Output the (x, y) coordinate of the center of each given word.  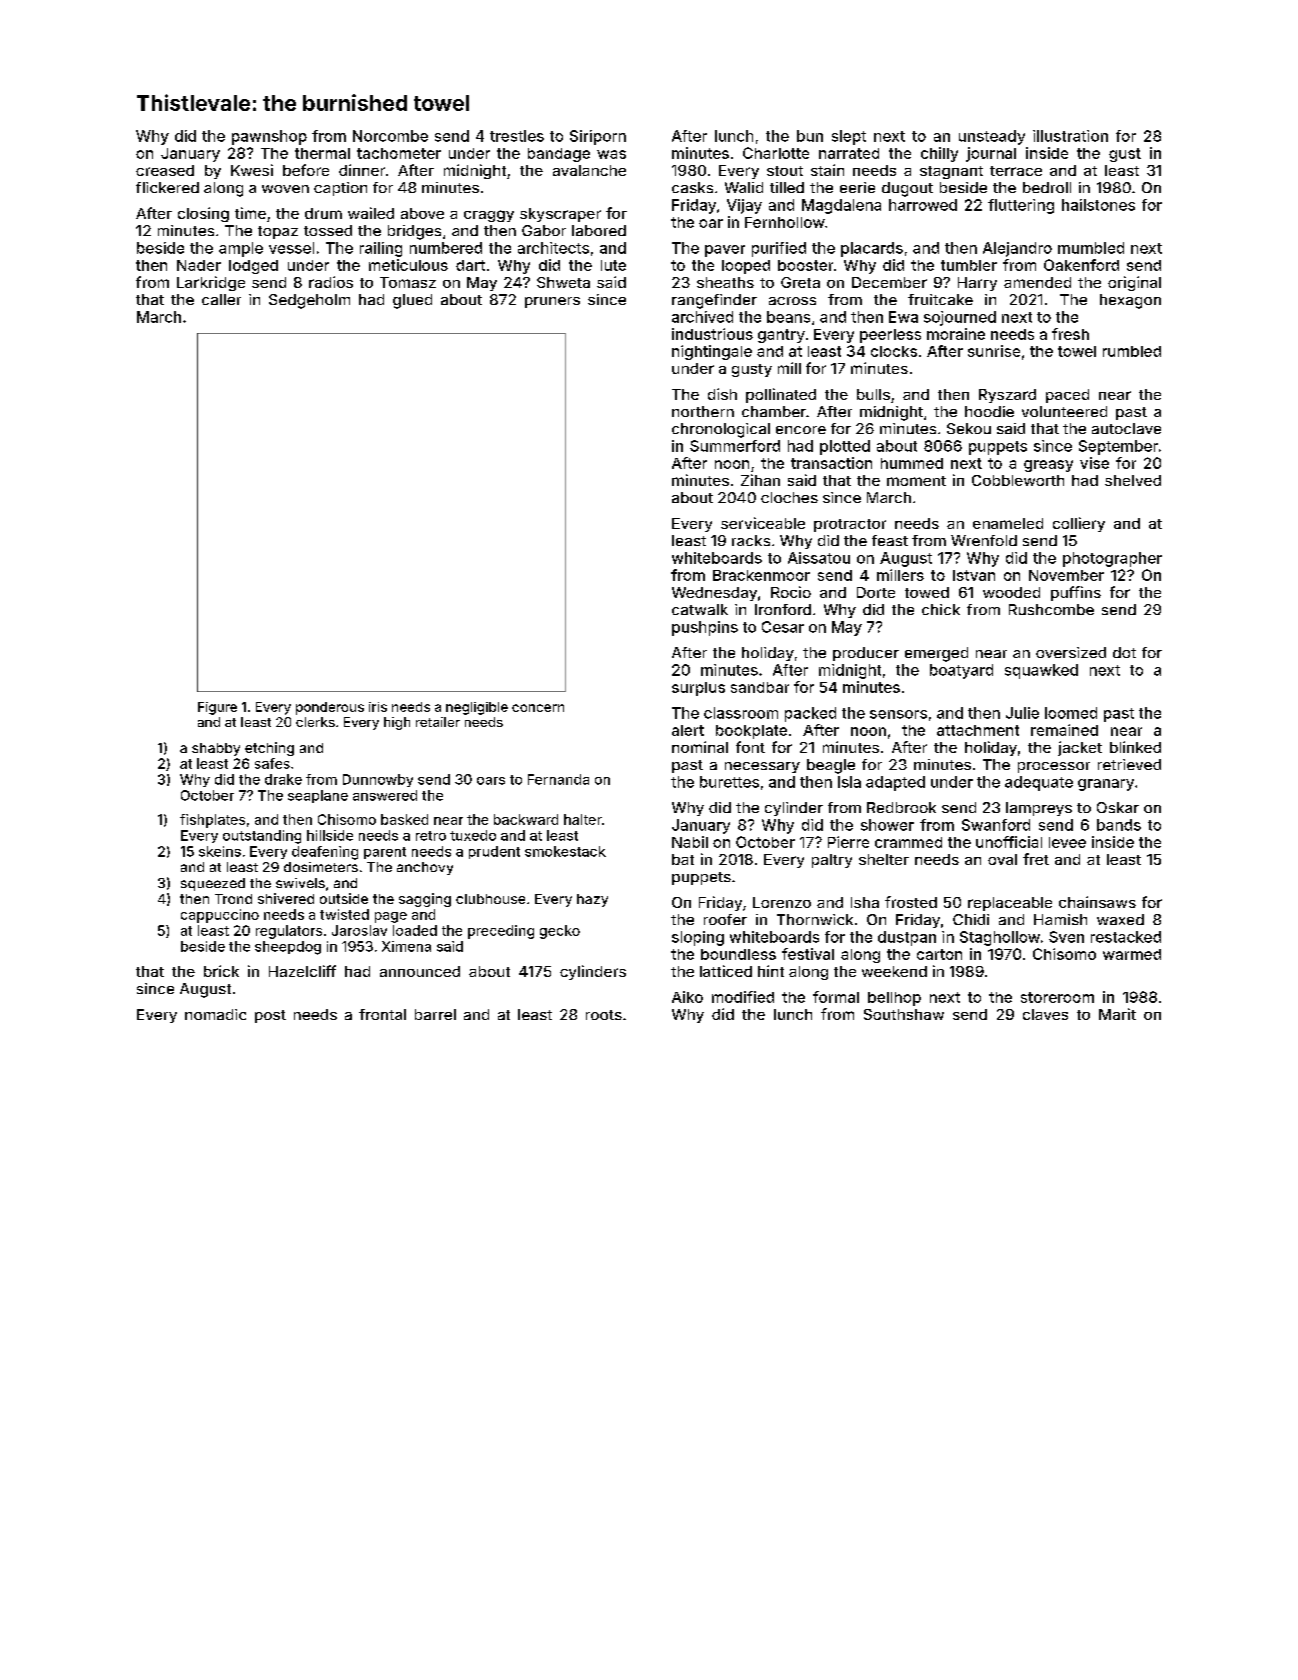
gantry (781, 336)
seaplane (318, 796)
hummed (912, 463)
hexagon (1130, 301)
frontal (382, 1014)
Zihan (760, 480)
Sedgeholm (309, 301)
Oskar (1118, 807)
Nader (199, 265)
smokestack (565, 851)
